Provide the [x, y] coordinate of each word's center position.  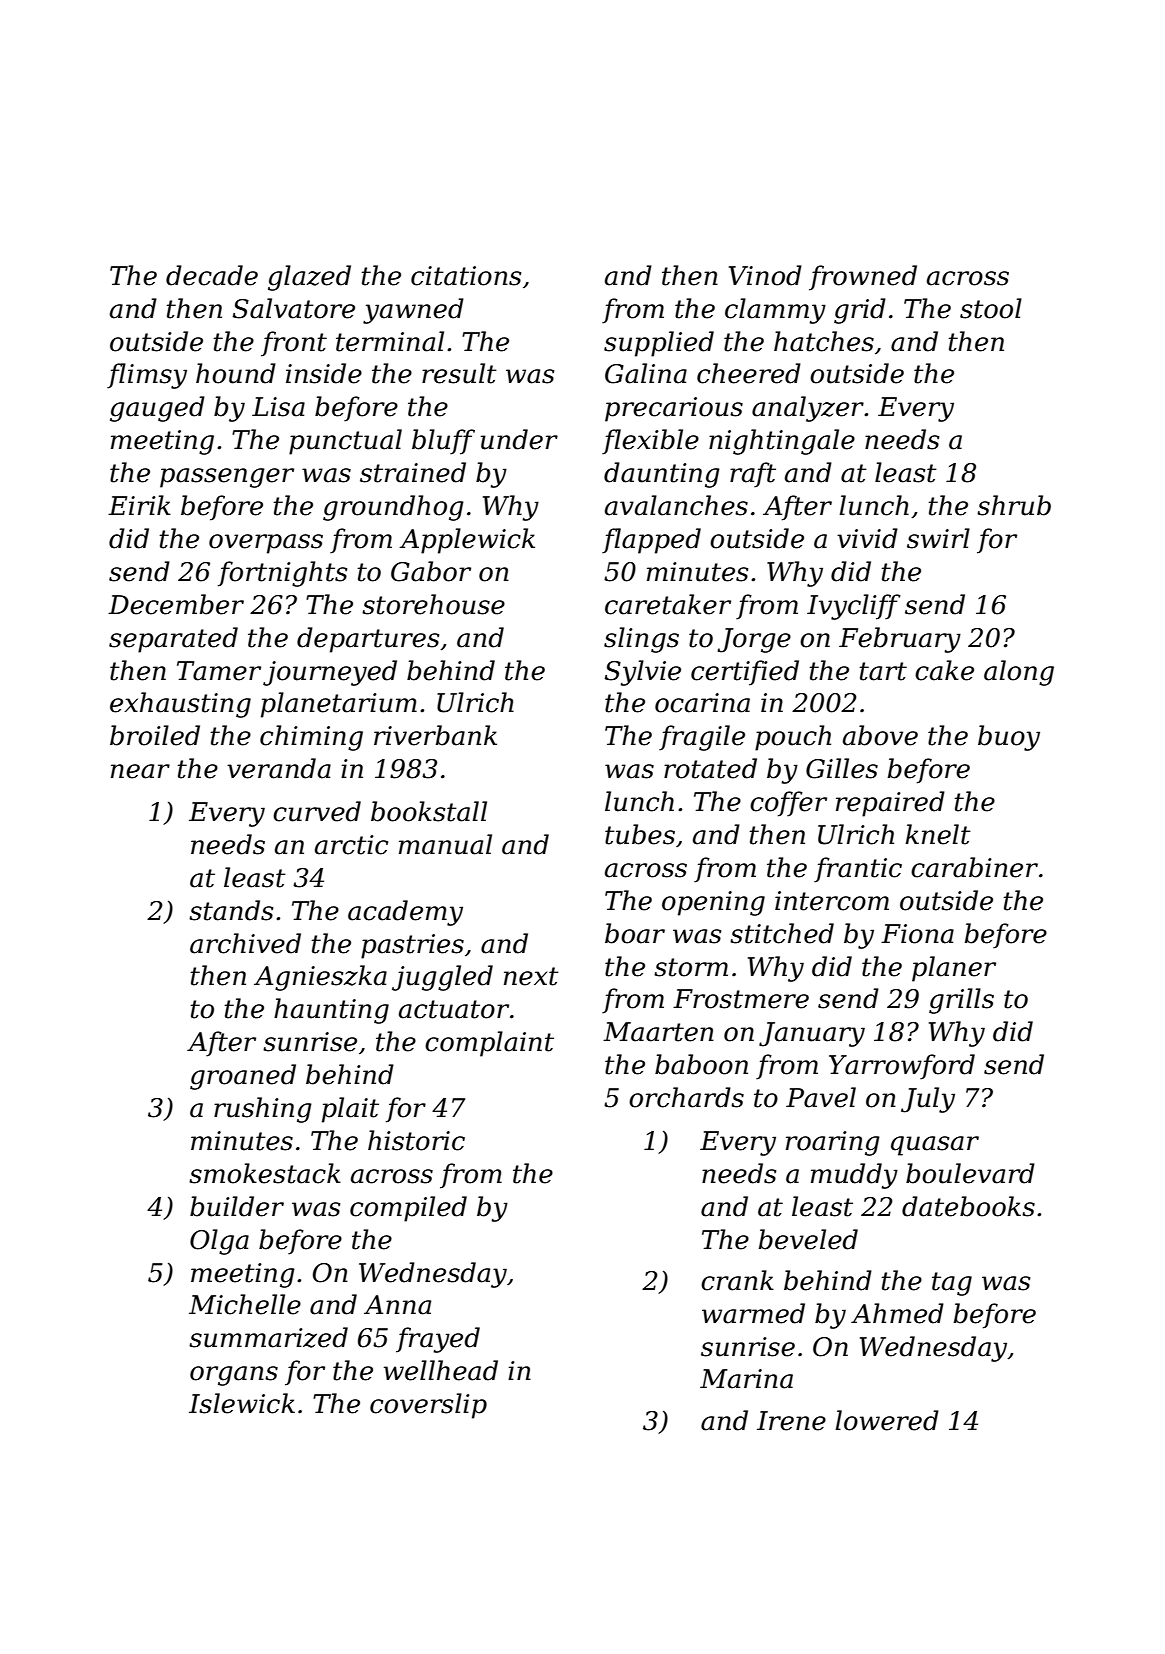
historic [416, 1140]
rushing [263, 1110]
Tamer [219, 671]
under [519, 439]
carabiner [974, 867]
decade [212, 275]
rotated [710, 768]
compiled [408, 1209]
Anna [397, 1305]
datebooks [968, 1206]
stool [991, 308]
